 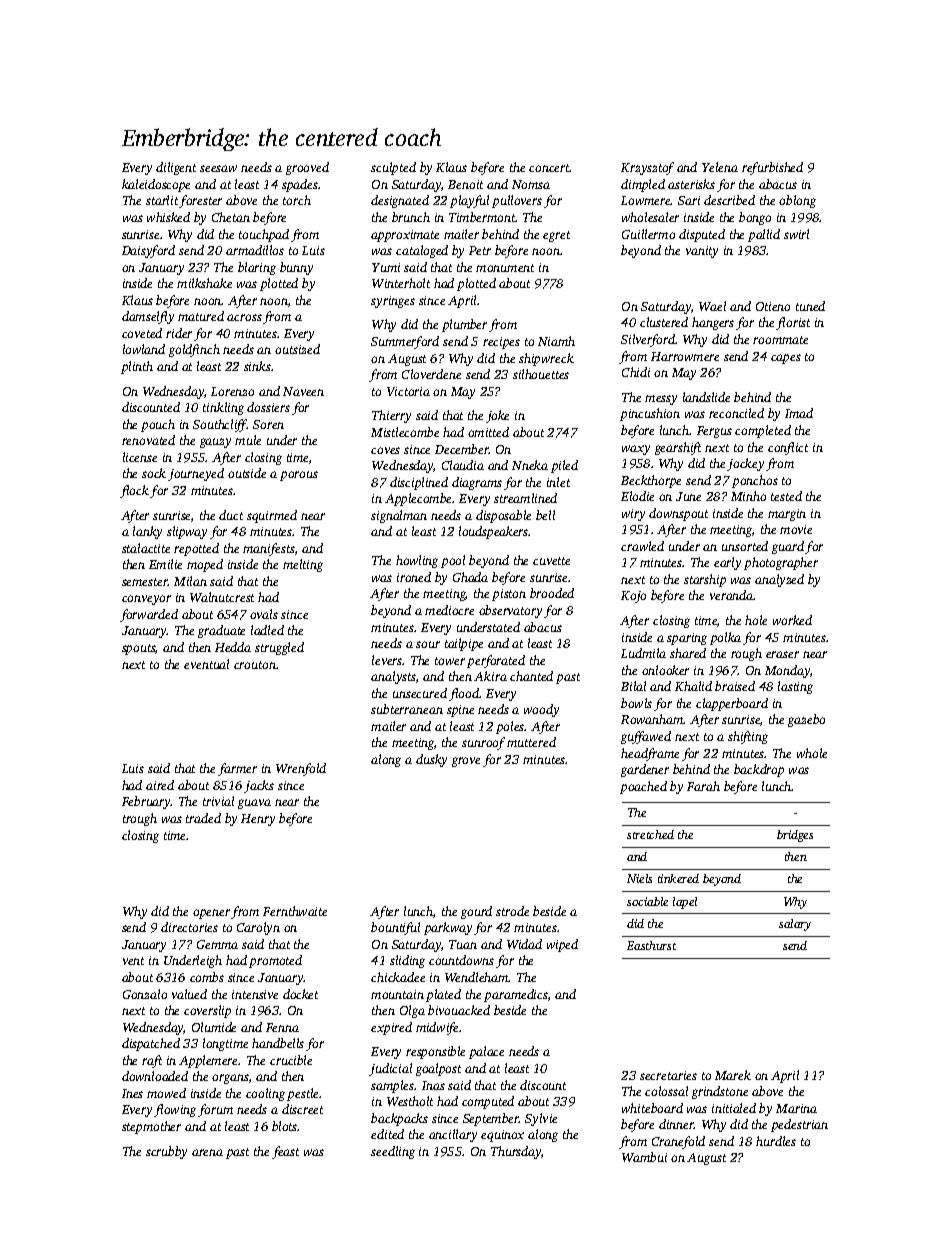 What do you see at coordinates (488, 432) in the screenshot?
I see `omitted` at bounding box center [488, 432].
